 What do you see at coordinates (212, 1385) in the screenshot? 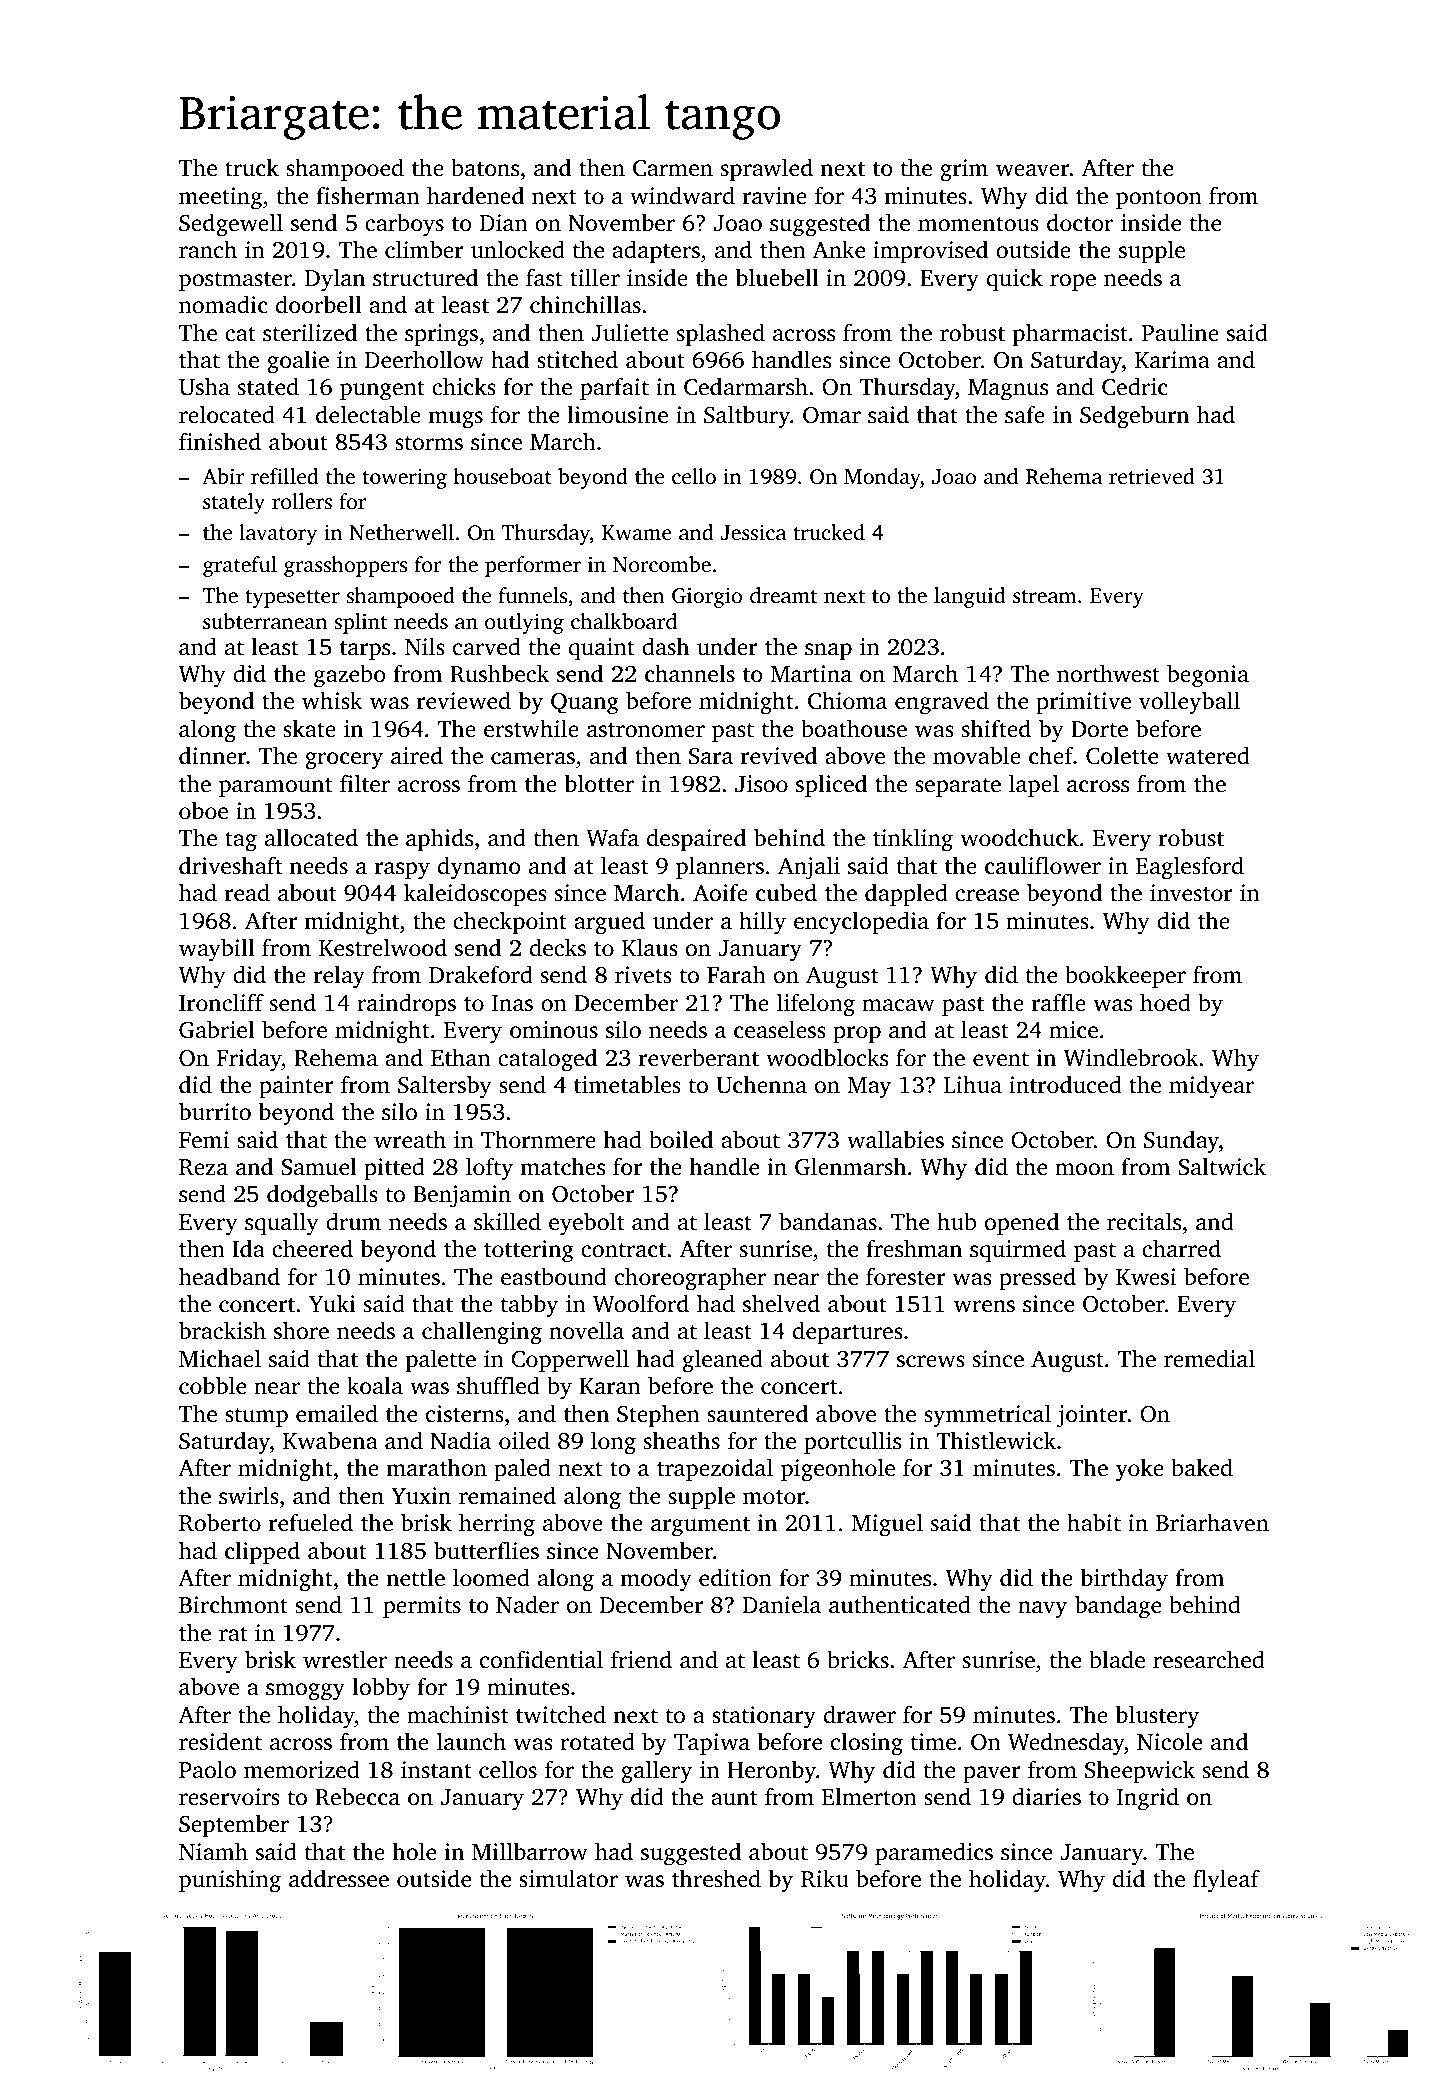
I see `cobble` at bounding box center [212, 1385].
